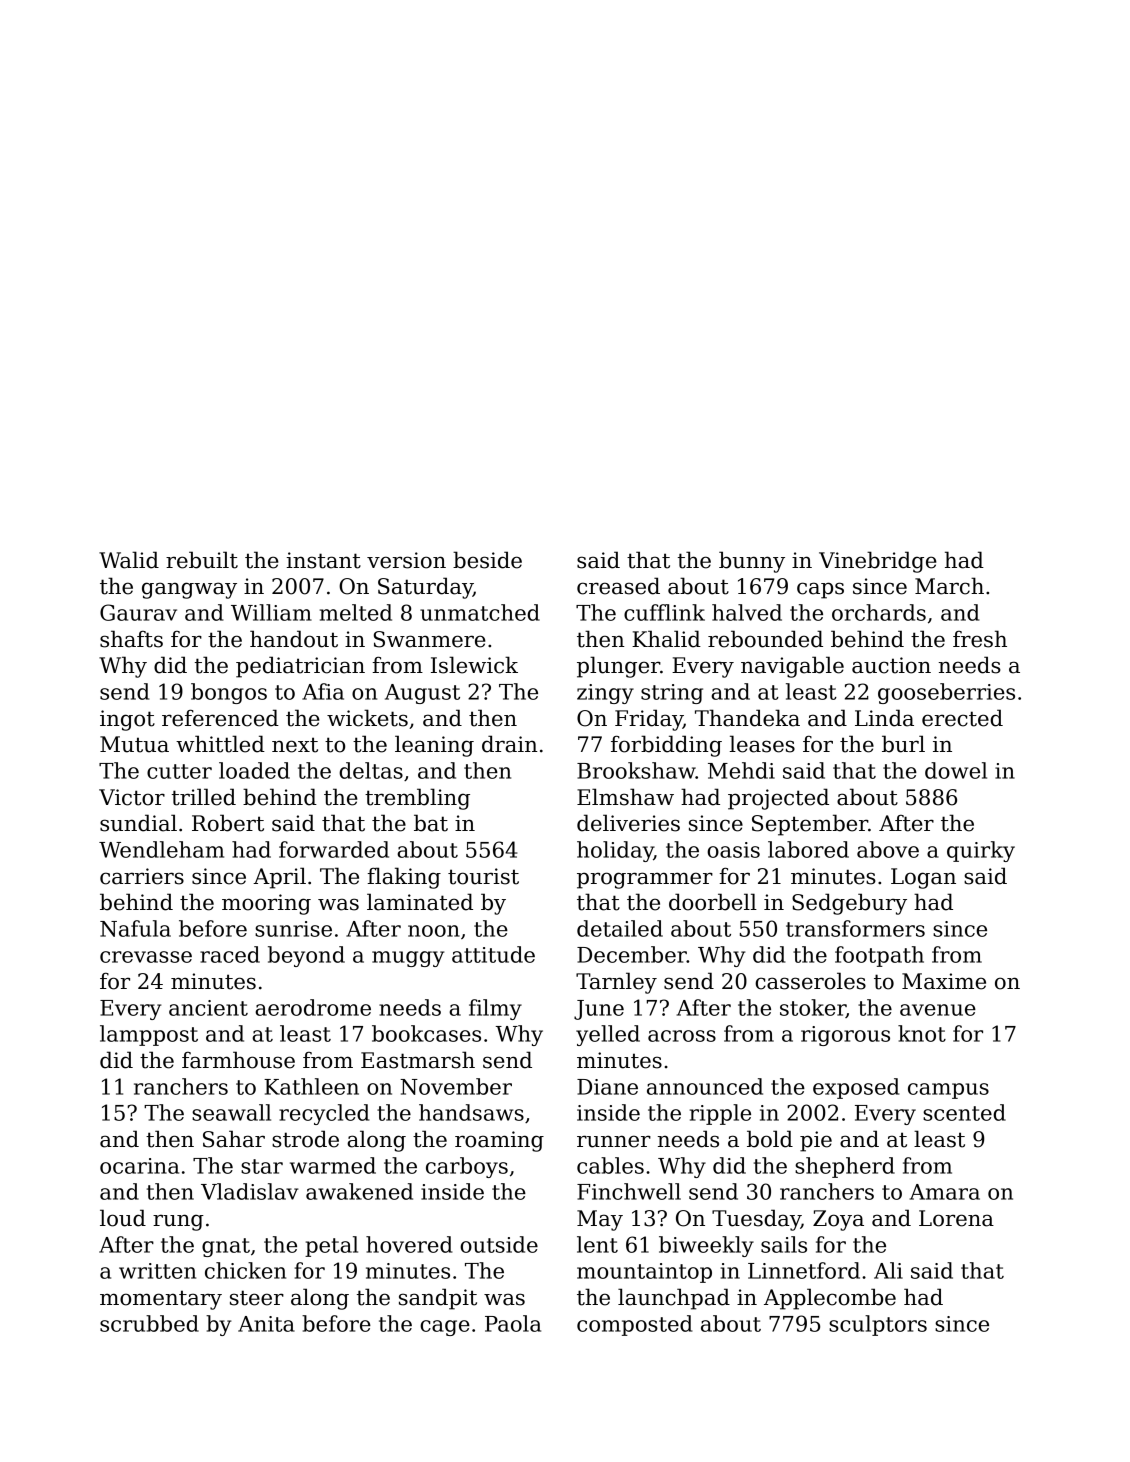 The image size is (1130, 1462). I want to click on William, so click(271, 612).
